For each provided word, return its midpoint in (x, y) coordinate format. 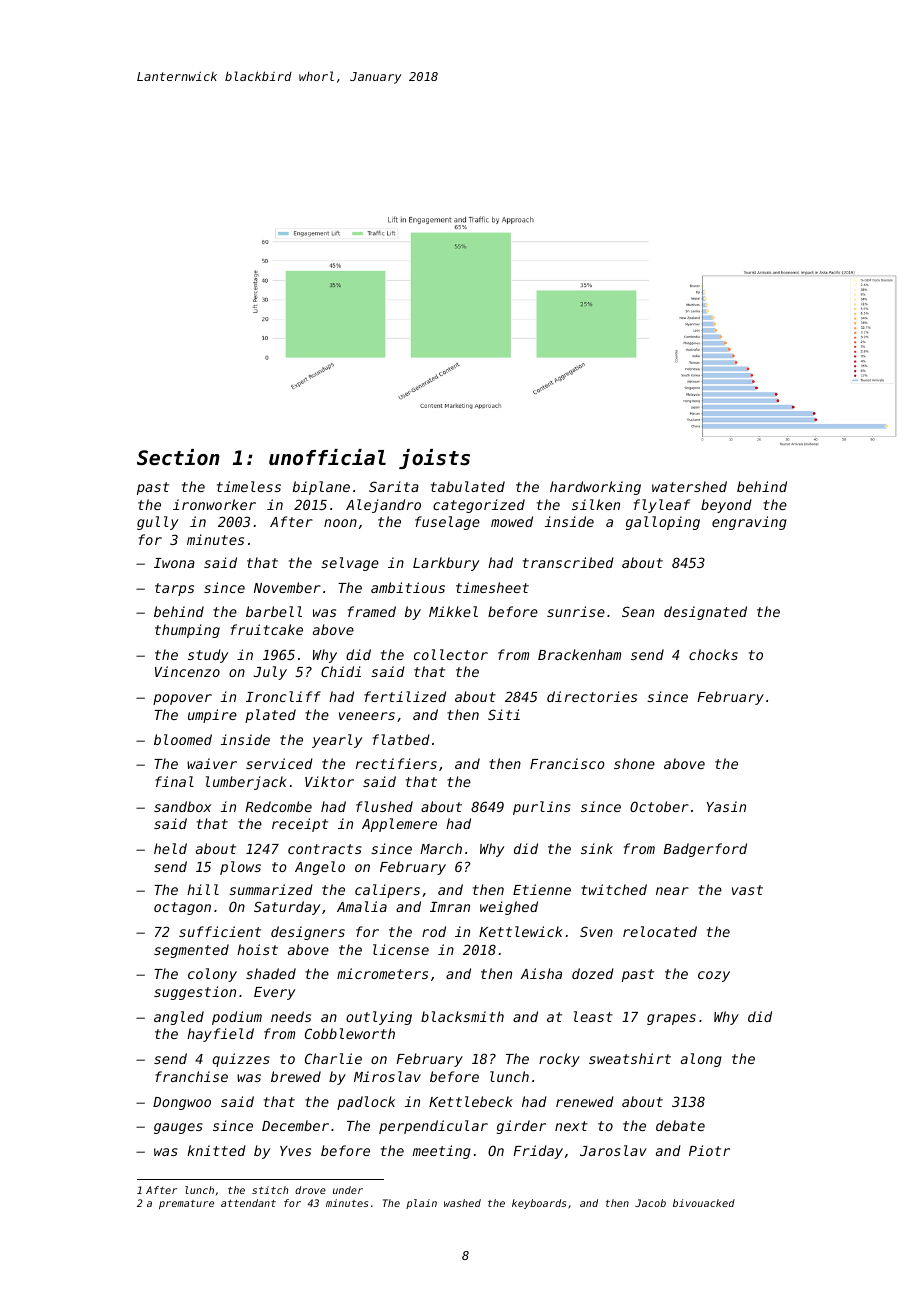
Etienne (542, 889)
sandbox (183, 806)
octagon (182, 908)
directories (592, 696)
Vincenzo (187, 671)
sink (597, 848)
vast (747, 890)
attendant (248, 1203)
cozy (714, 976)
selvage (350, 564)
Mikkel (453, 611)
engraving (749, 523)
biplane (321, 488)
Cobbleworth (350, 1033)
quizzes (241, 1060)
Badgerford (705, 850)
